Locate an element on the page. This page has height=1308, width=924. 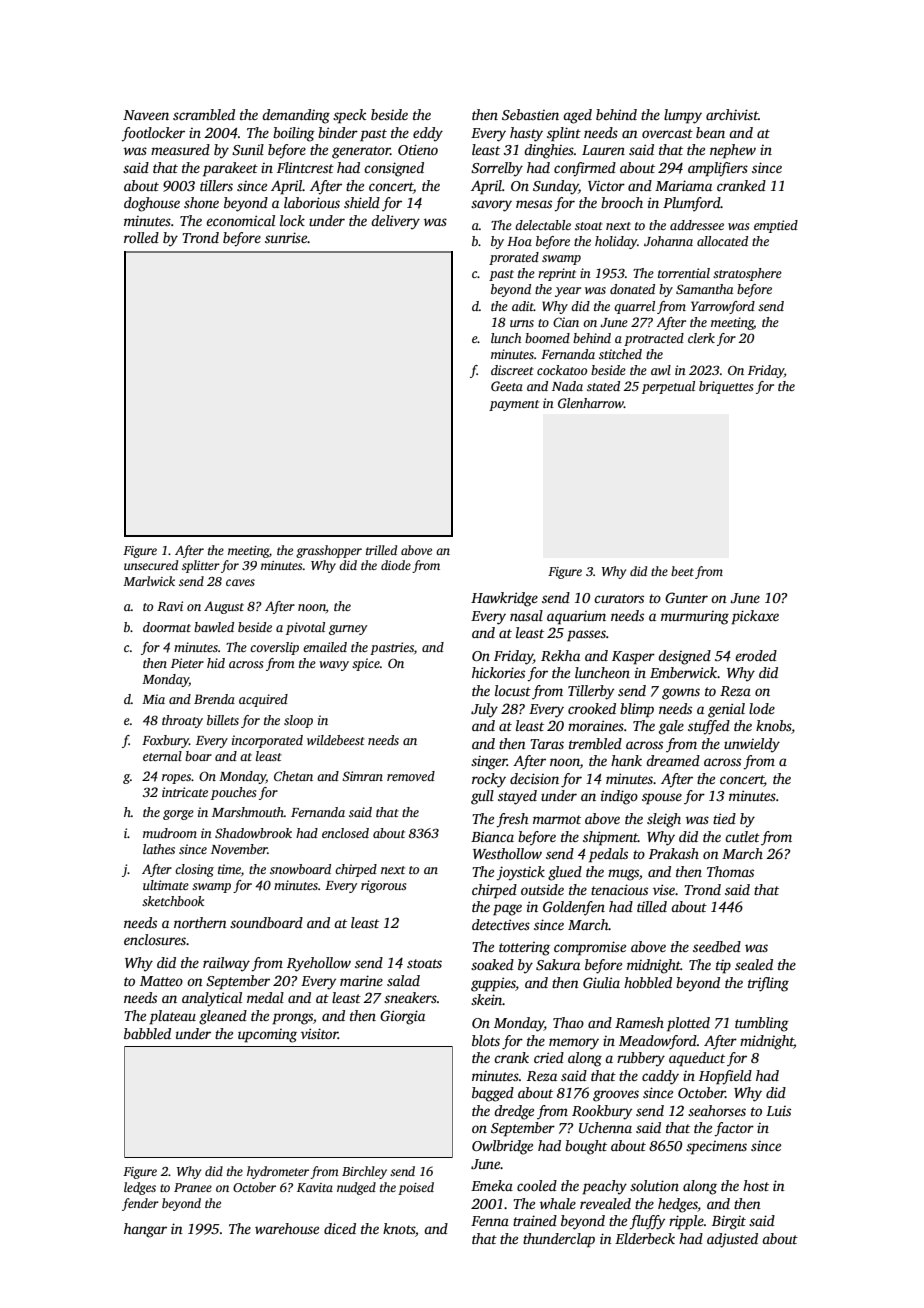
warehouse is located at coordinates (287, 1228).
